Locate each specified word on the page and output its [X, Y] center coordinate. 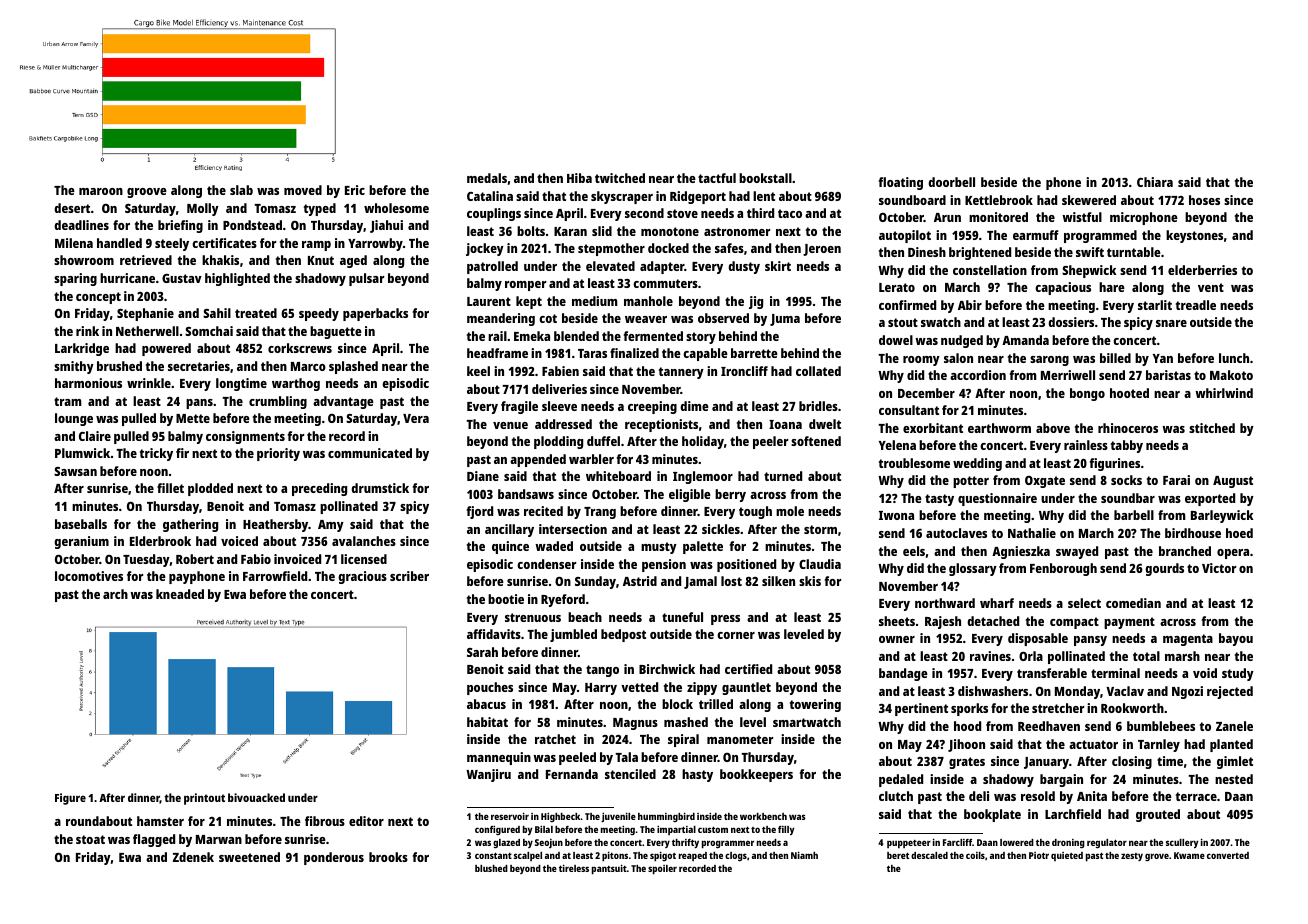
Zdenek [193, 857]
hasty [697, 775]
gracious [362, 577]
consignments [245, 437]
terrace [1196, 796]
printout [204, 799]
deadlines [81, 225]
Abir [970, 305]
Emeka [532, 336]
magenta [1188, 640]
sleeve [559, 406]
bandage [903, 674]
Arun [947, 217]
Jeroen [822, 250]
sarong [1049, 361]
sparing [75, 279]
